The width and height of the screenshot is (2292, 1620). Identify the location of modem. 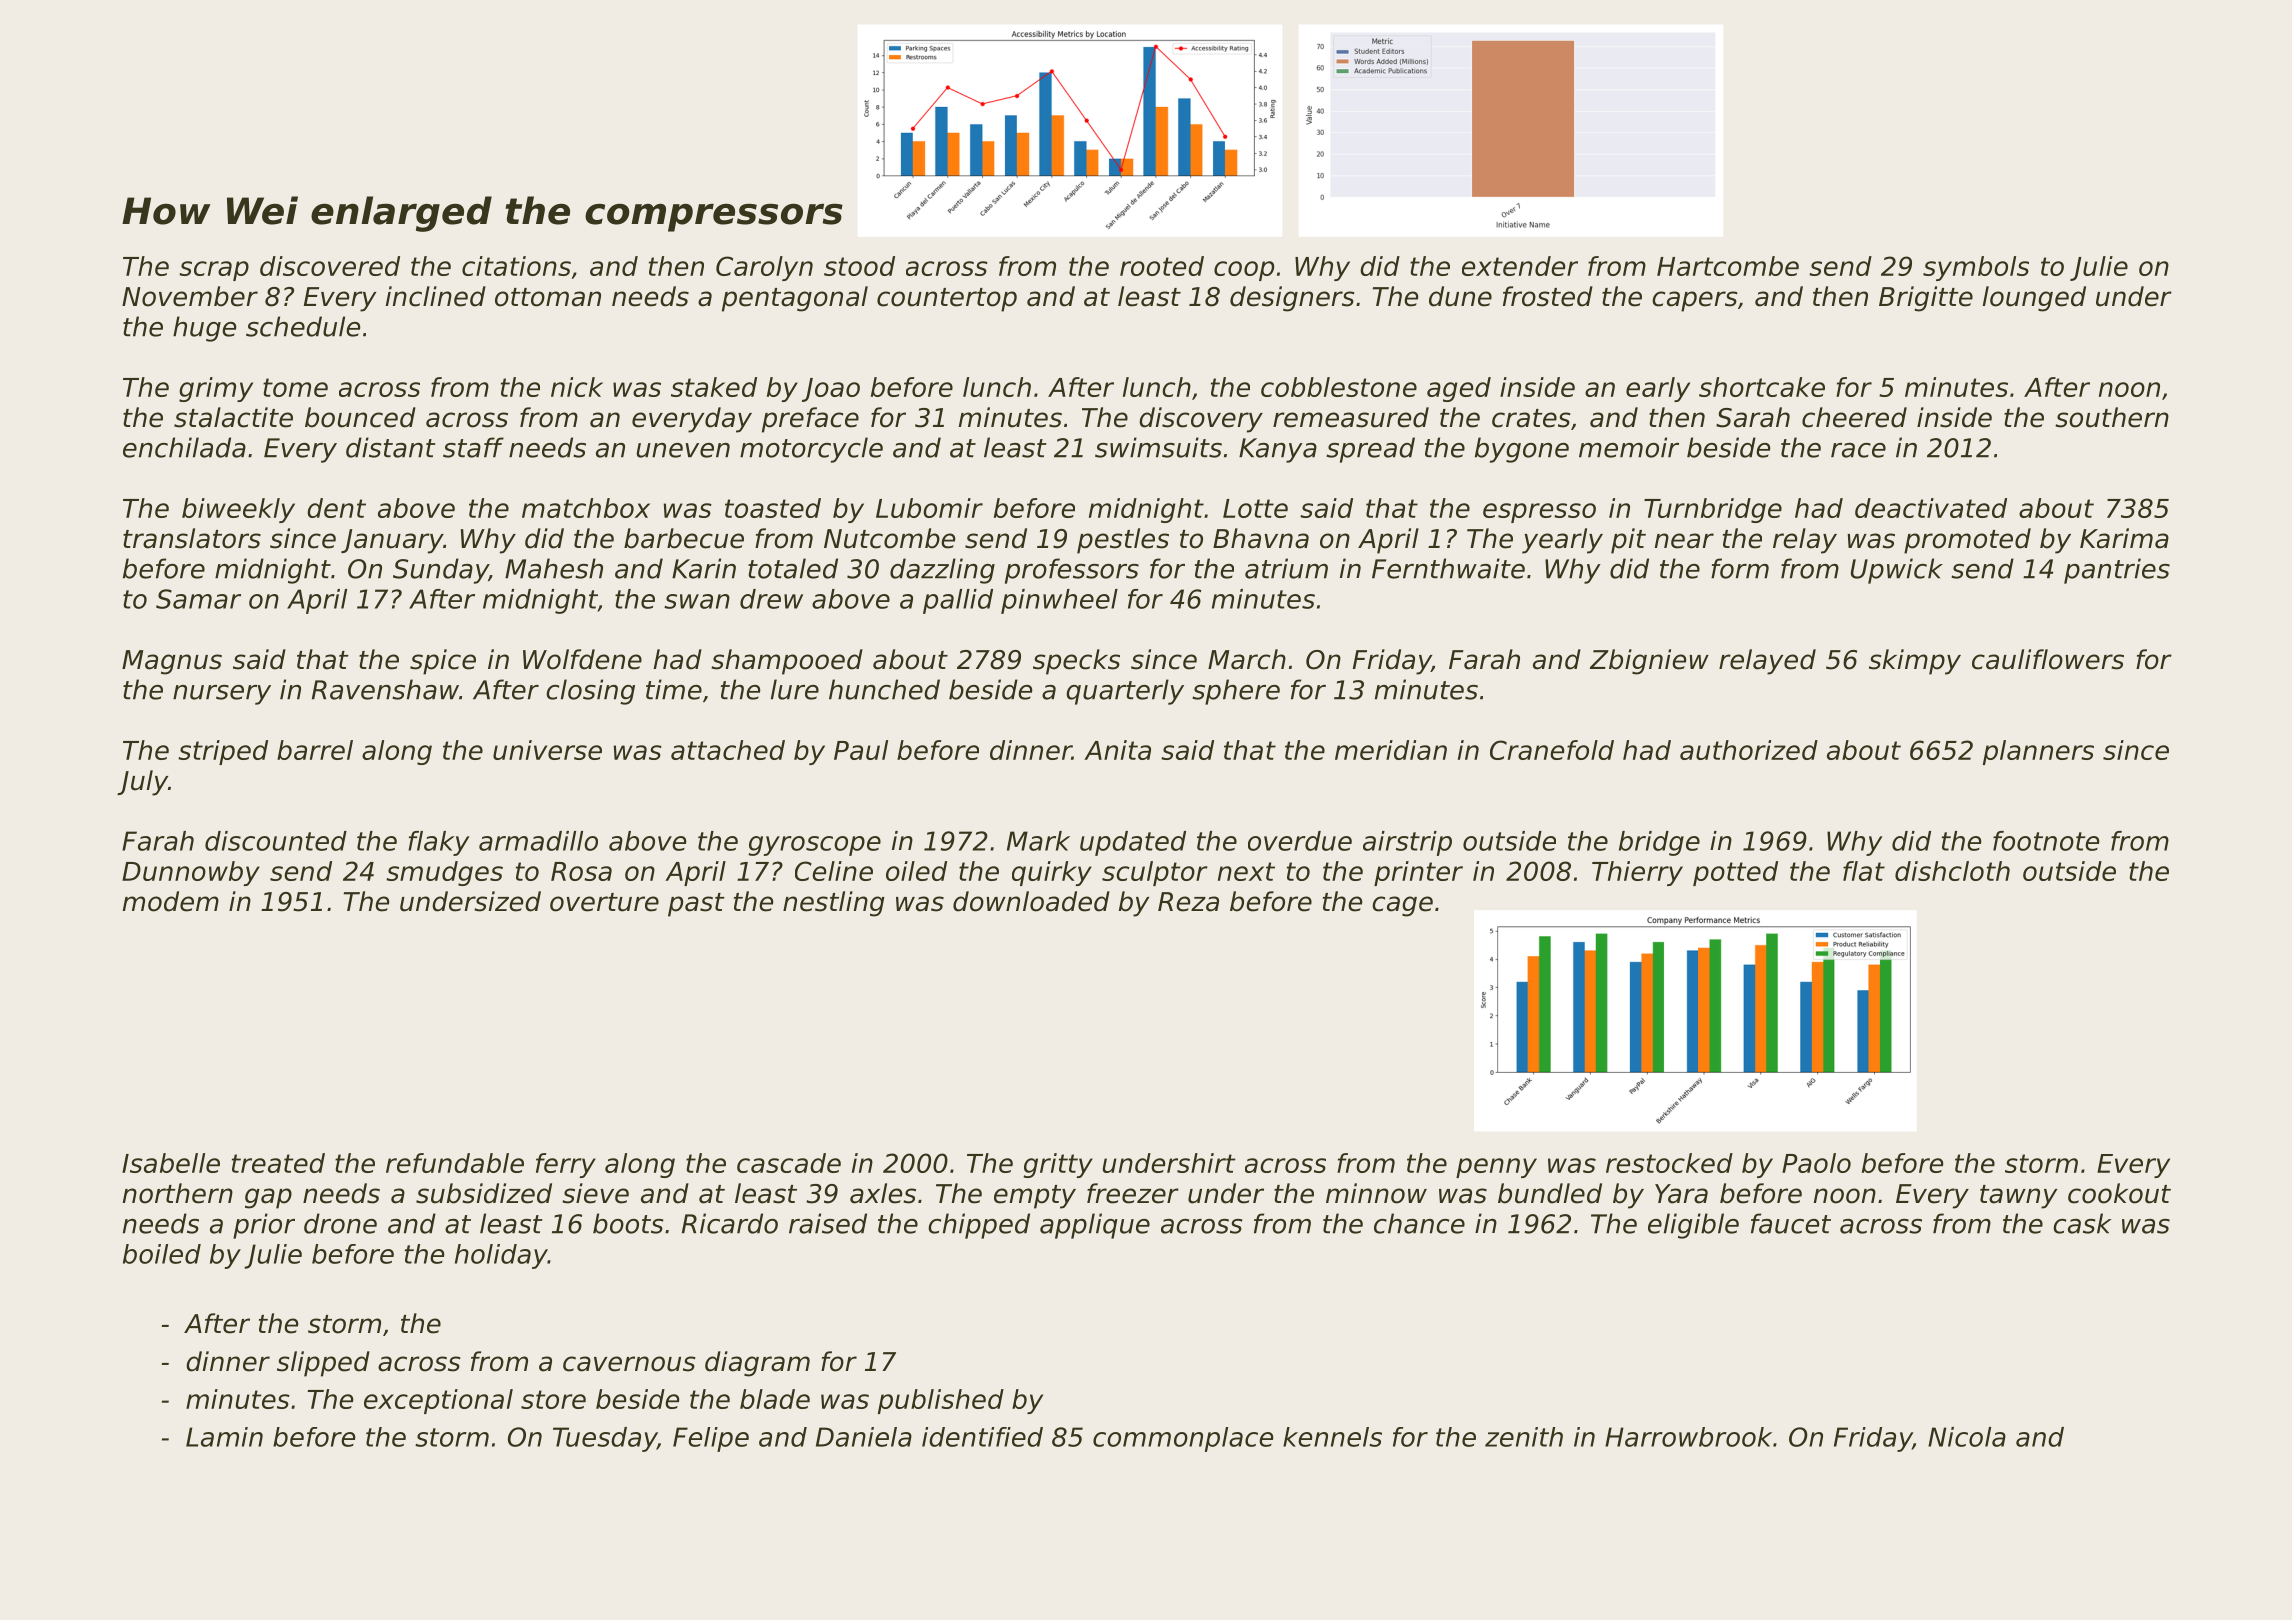
(171, 901).
